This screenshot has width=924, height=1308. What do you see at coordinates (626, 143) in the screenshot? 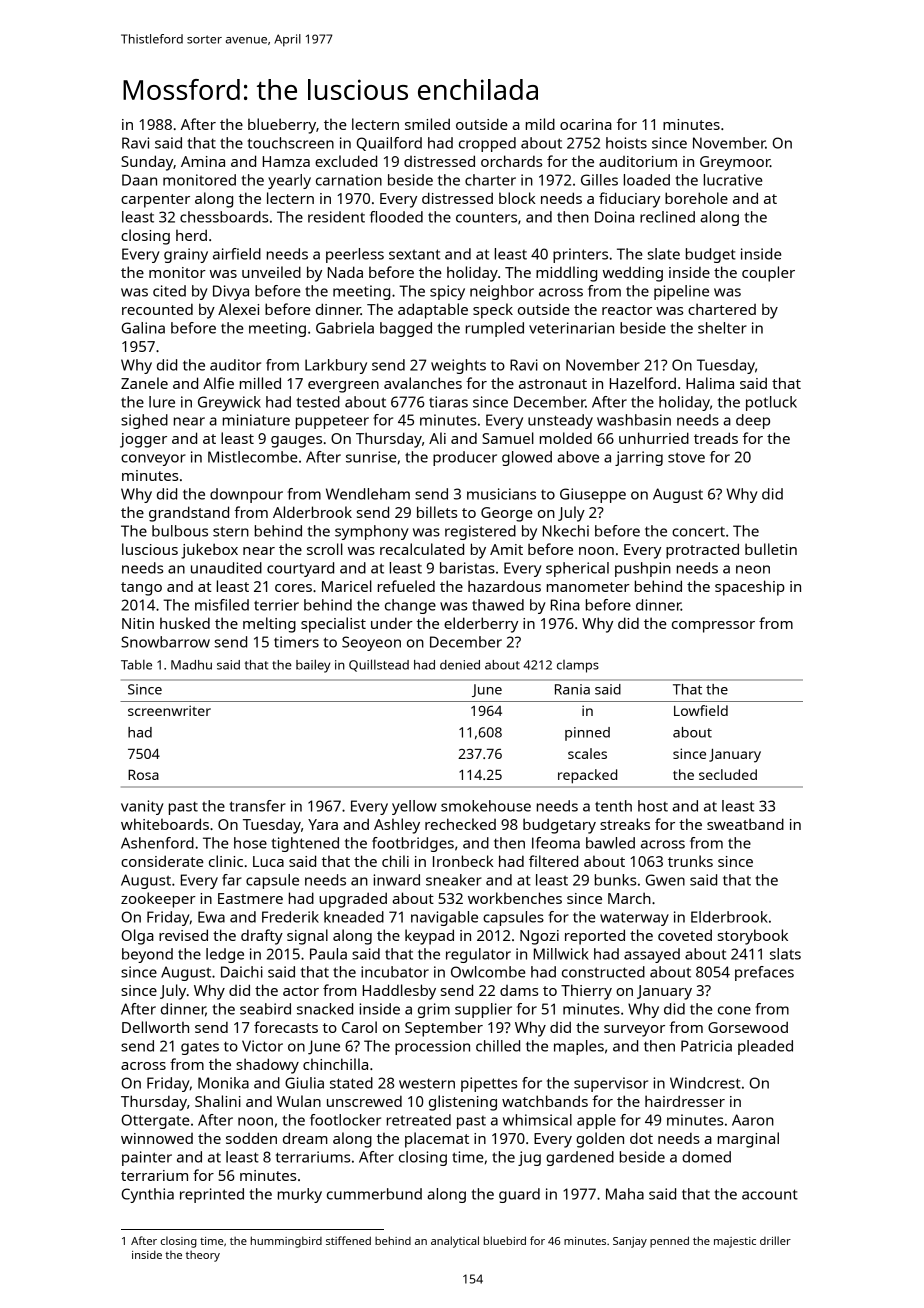
I see `hoists` at bounding box center [626, 143].
